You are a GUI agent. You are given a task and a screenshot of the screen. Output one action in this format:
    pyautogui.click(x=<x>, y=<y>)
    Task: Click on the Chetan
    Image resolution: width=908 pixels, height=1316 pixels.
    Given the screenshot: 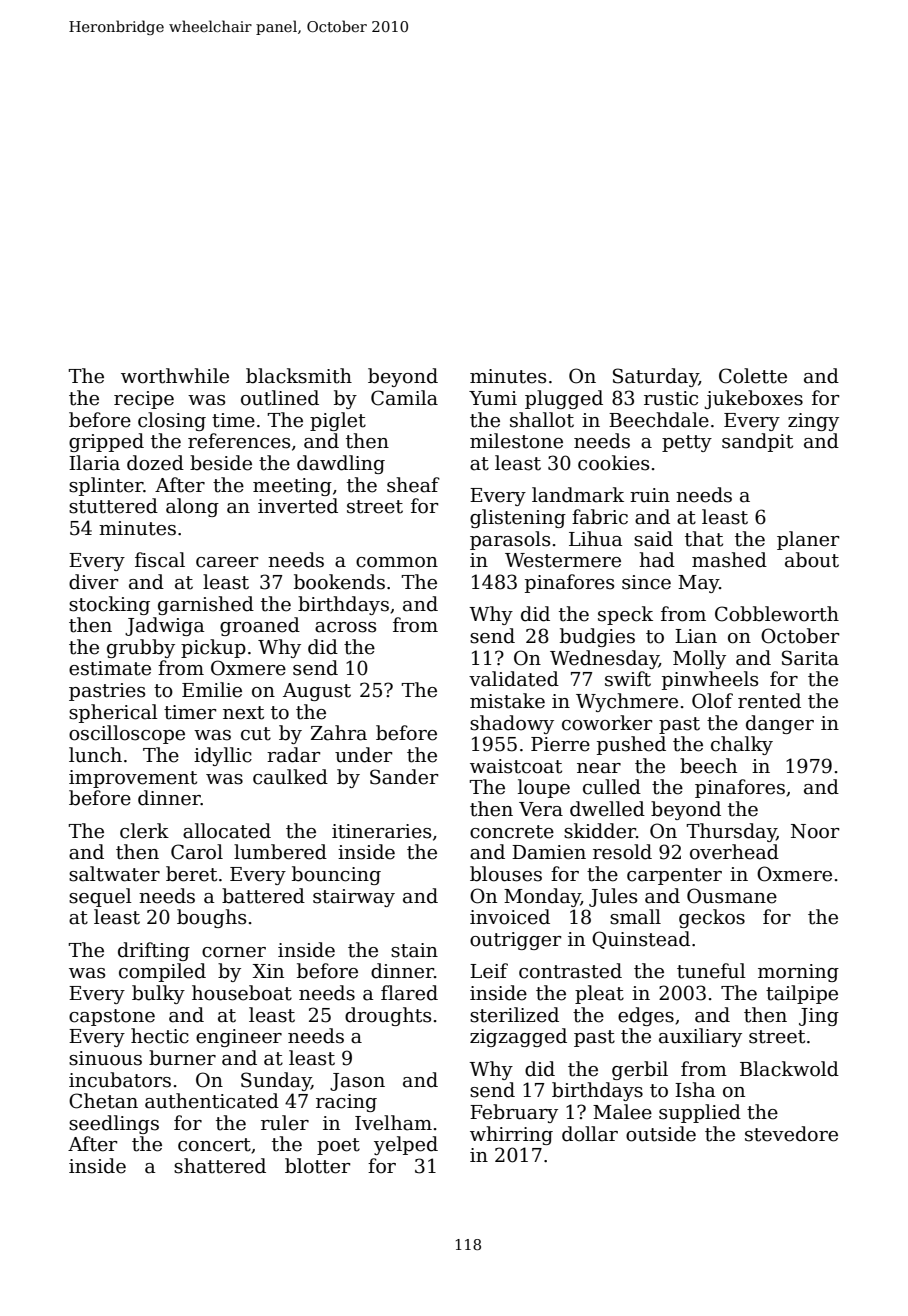 What is the action you would take?
    pyautogui.click(x=103, y=1101)
